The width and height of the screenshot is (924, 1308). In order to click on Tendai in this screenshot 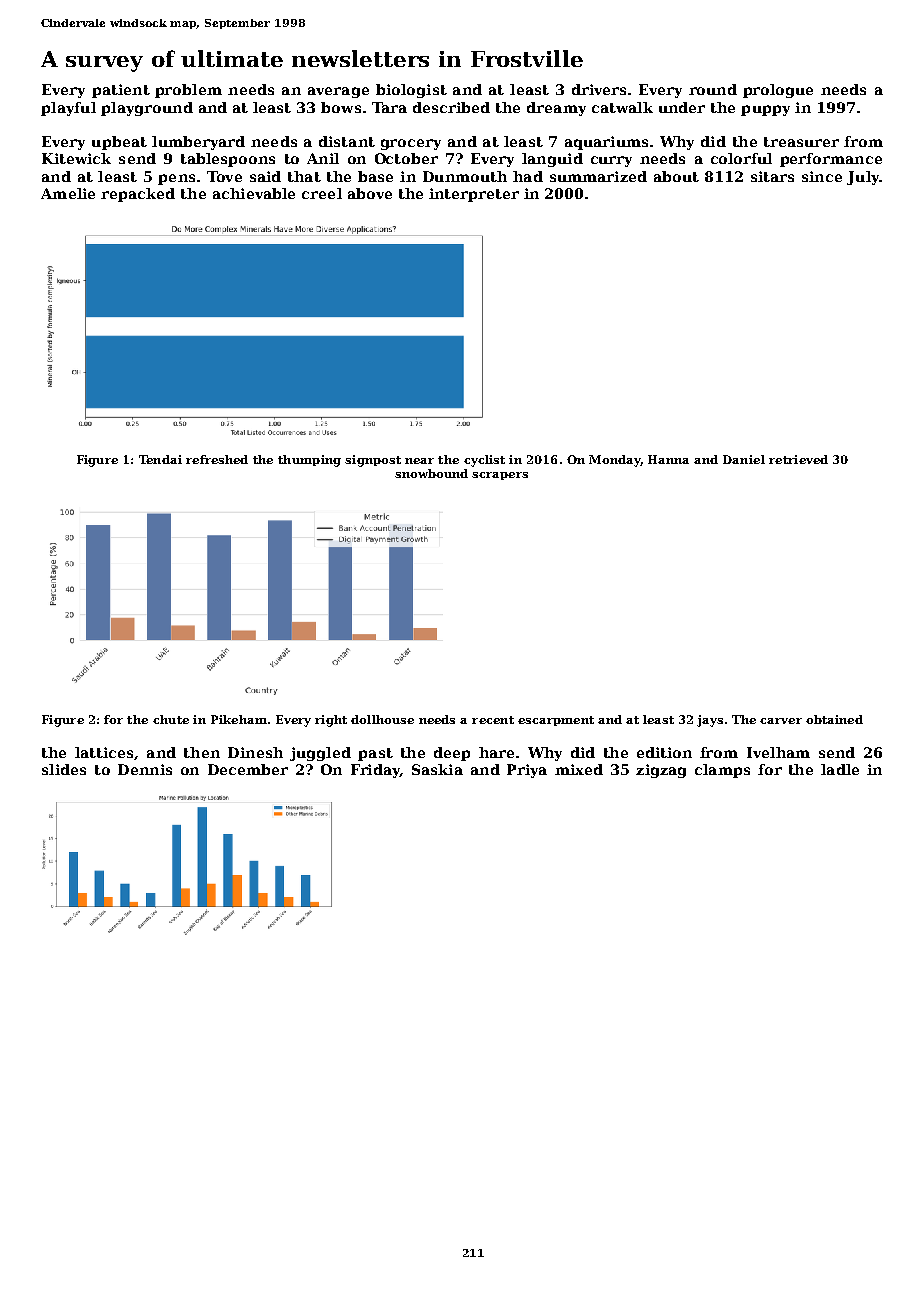, I will do `click(160, 459)`.
